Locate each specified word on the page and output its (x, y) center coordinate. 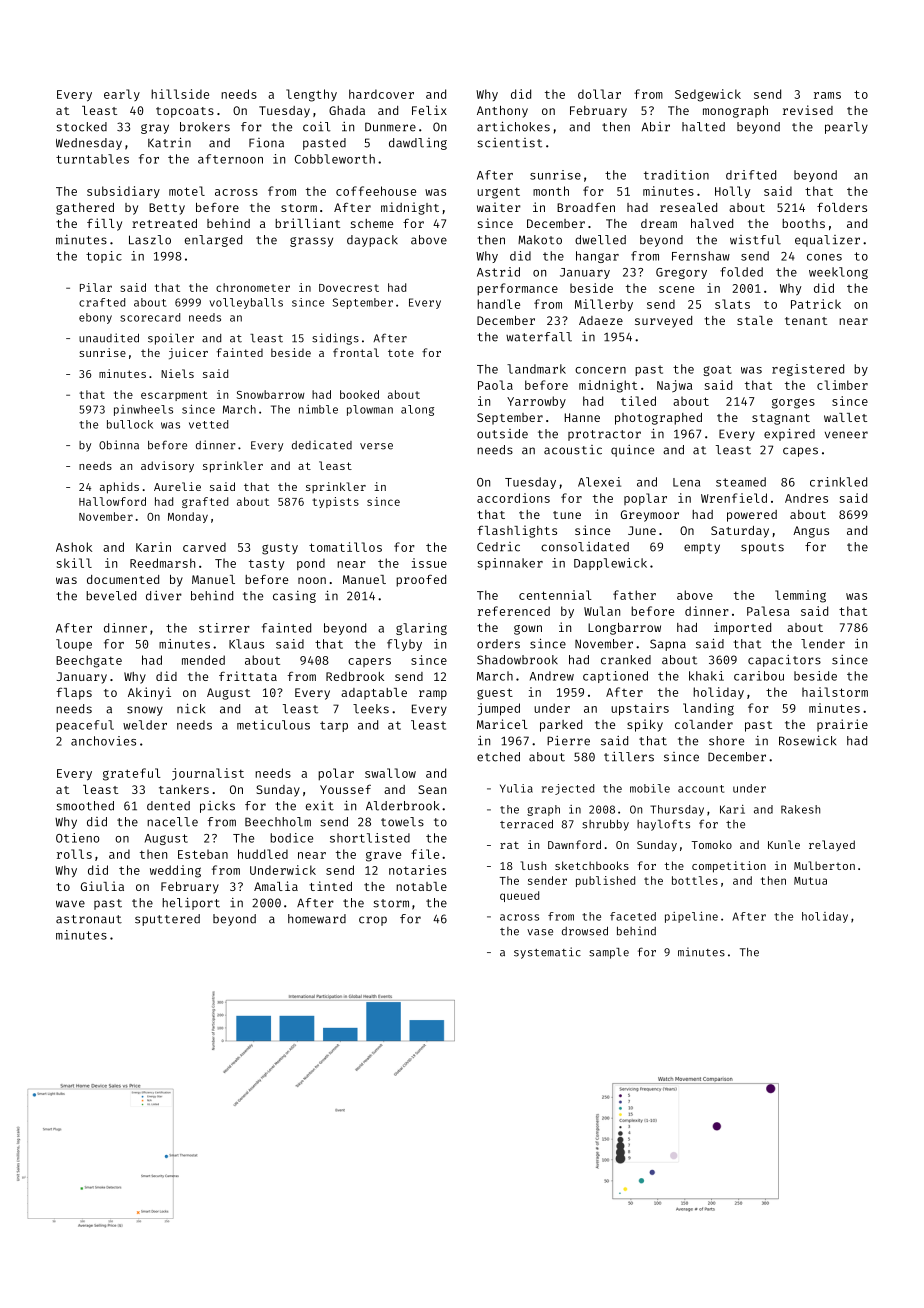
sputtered (167, 920)
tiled (638, 401)
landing (708, 709)
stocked (81, 127)
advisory (167, 466)
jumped (499, 709)
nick (191, 708)
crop (373, 921)
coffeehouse (376, 191)
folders (842, 207)
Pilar (96, 287)
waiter (499, 207)
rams (827, 95)
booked (359, 394)
